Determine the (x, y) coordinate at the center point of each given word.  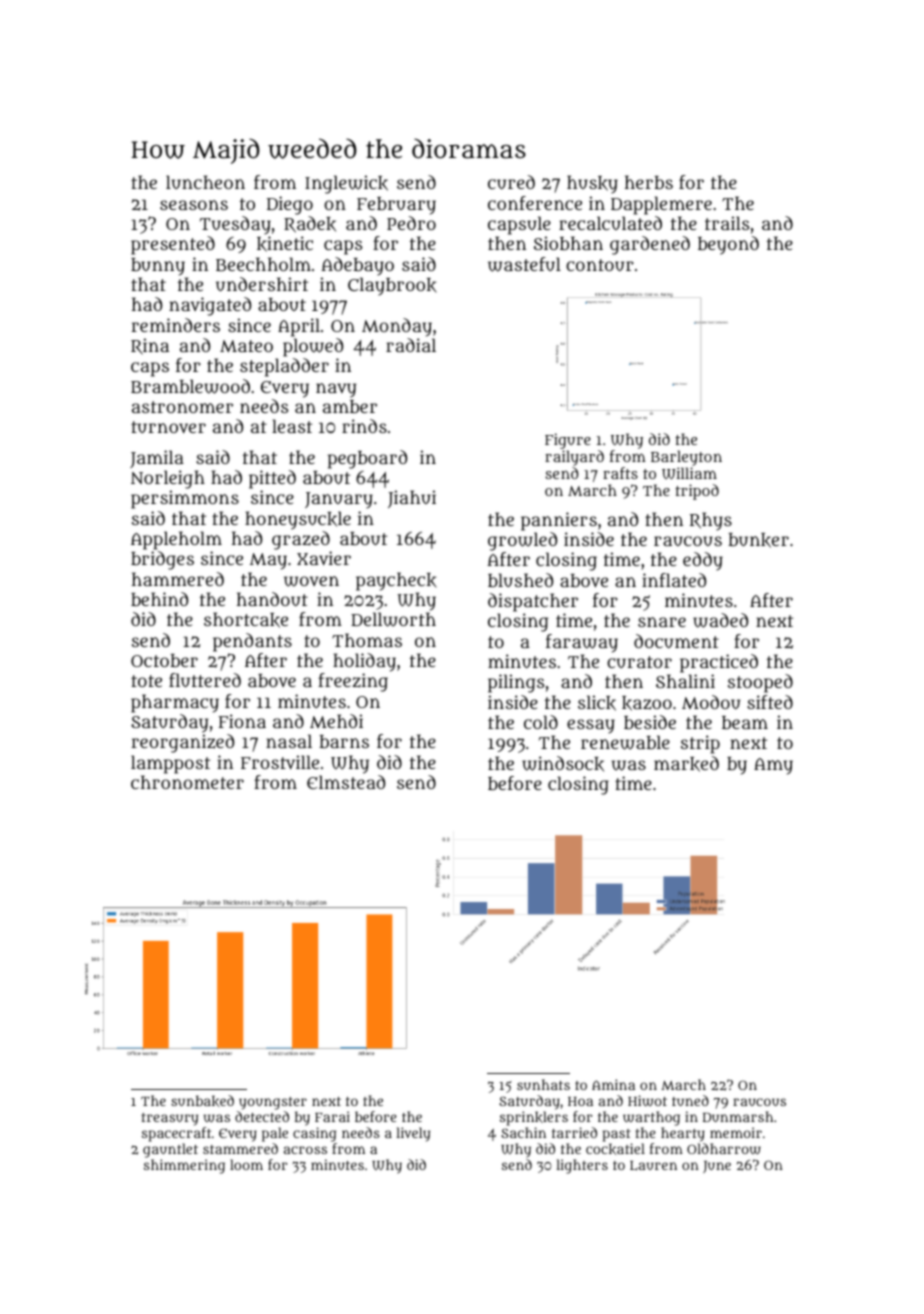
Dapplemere (661, 205)
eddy (703, 561)
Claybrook (392, 286)
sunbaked (202, 1101)
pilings (516, 683)
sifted (770, 702)
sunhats (543, 1084)
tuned (690, 1100)
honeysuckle (298, 520)
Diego (290, 205)
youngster (273, 1103)
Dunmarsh (738, 1116)
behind (159, 599)
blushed (520, 580)
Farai (332, 1116)
